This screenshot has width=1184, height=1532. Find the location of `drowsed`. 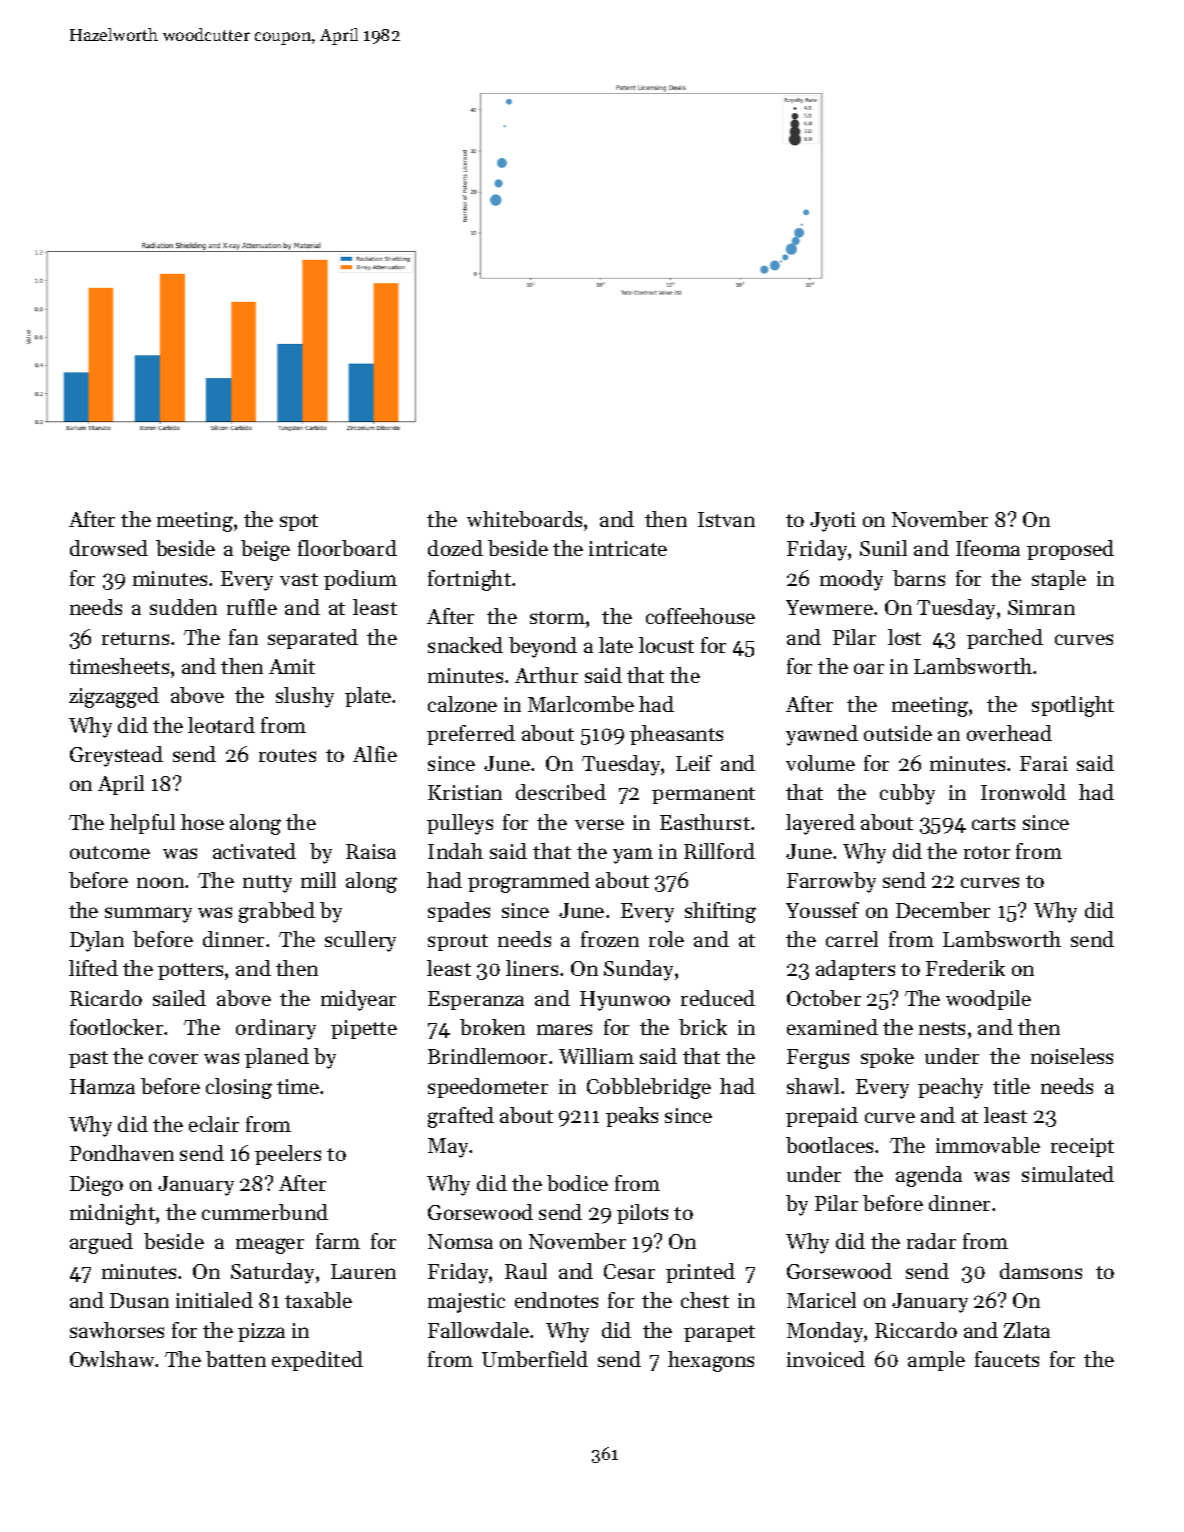

drowsed is located at coordinates (109, 548).
